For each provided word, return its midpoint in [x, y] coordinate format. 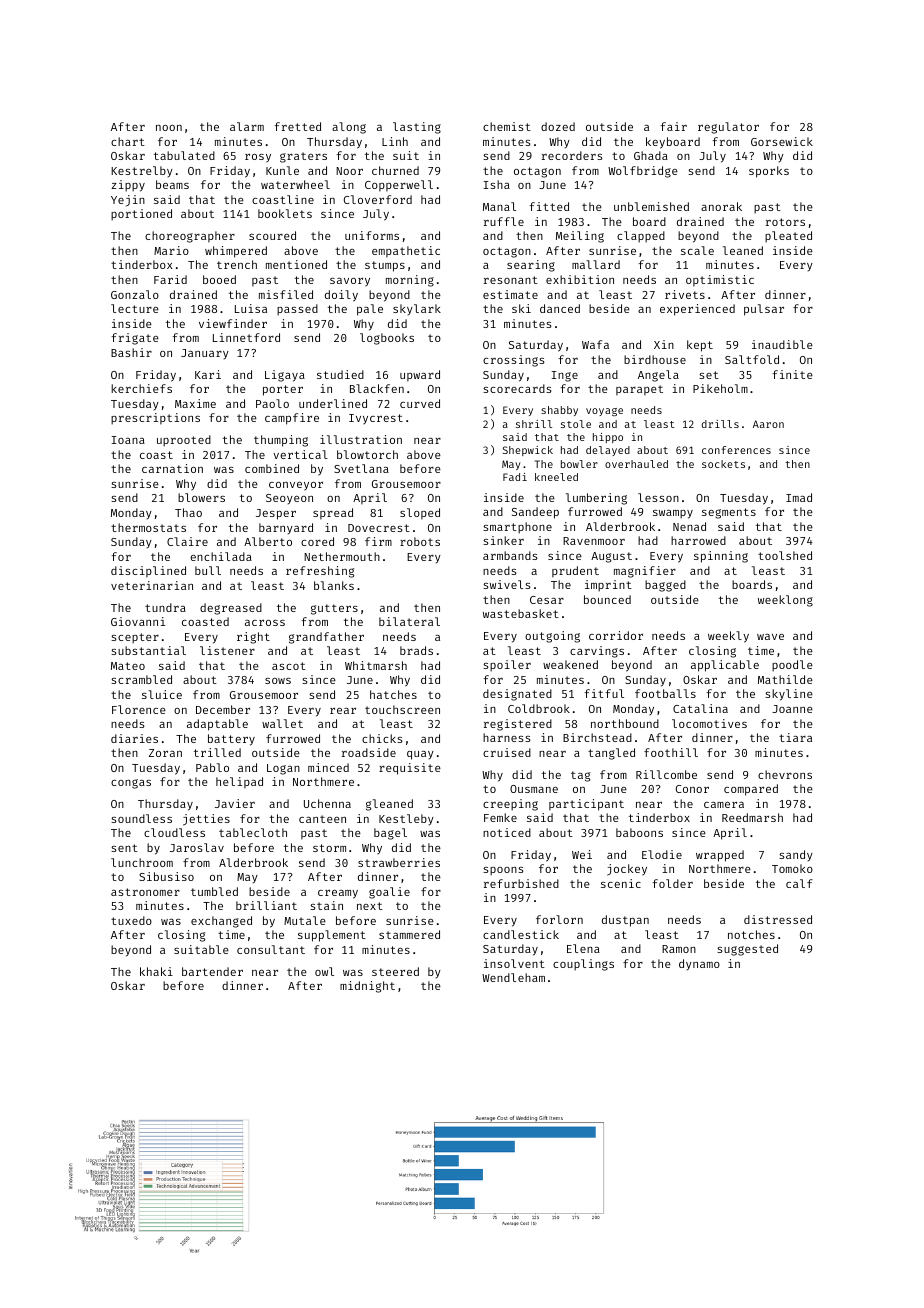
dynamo [699, 964]
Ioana [128, 440]
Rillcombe [666, 774]
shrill [534, 424]
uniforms [372, 235]
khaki [156, 971]
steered [395, 971]
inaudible [782, 344]
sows [278, 681]
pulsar [764, 310]
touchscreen [402, 709]
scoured [272, 235]
